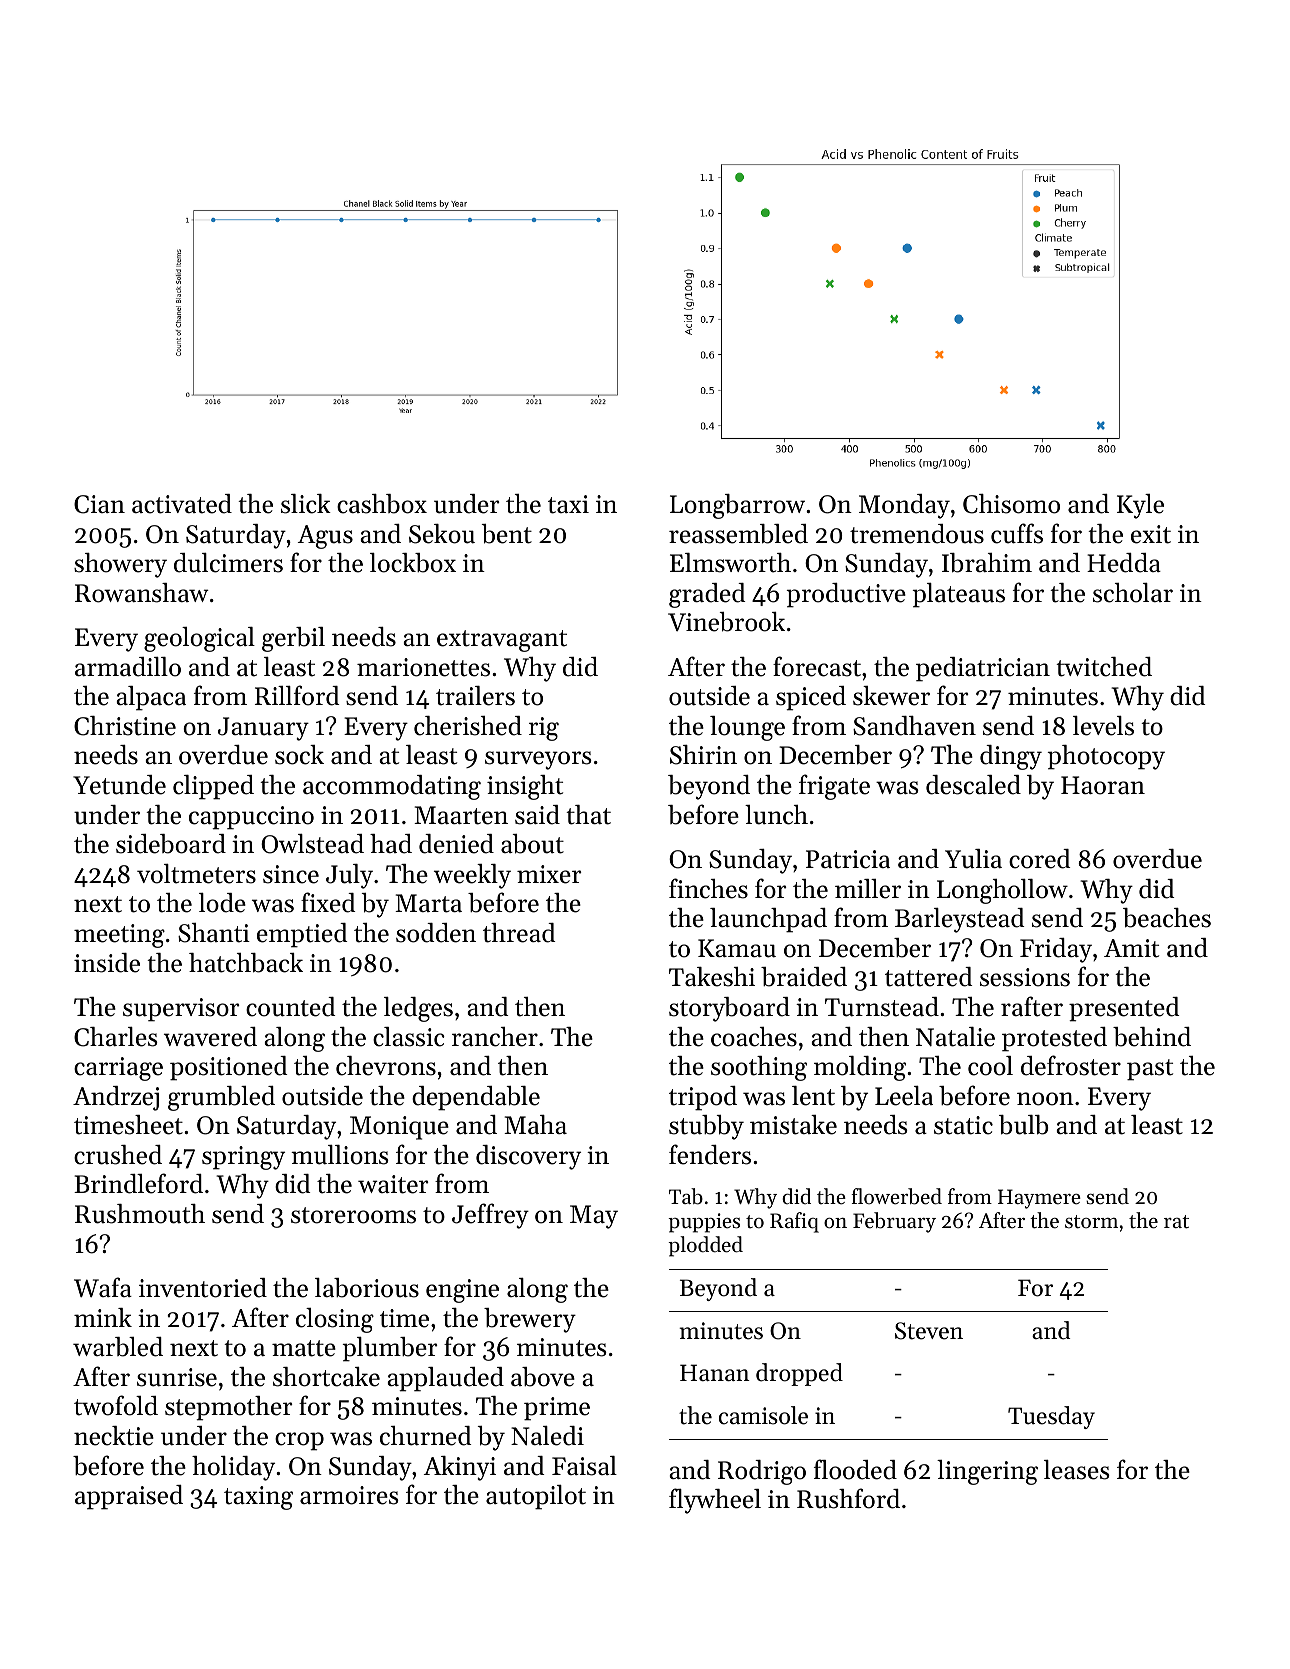 The height and width of the image is (1669, 1290). Describe the element at coordinates (229, 1408) in the image. I see `stepmother` at that location.
